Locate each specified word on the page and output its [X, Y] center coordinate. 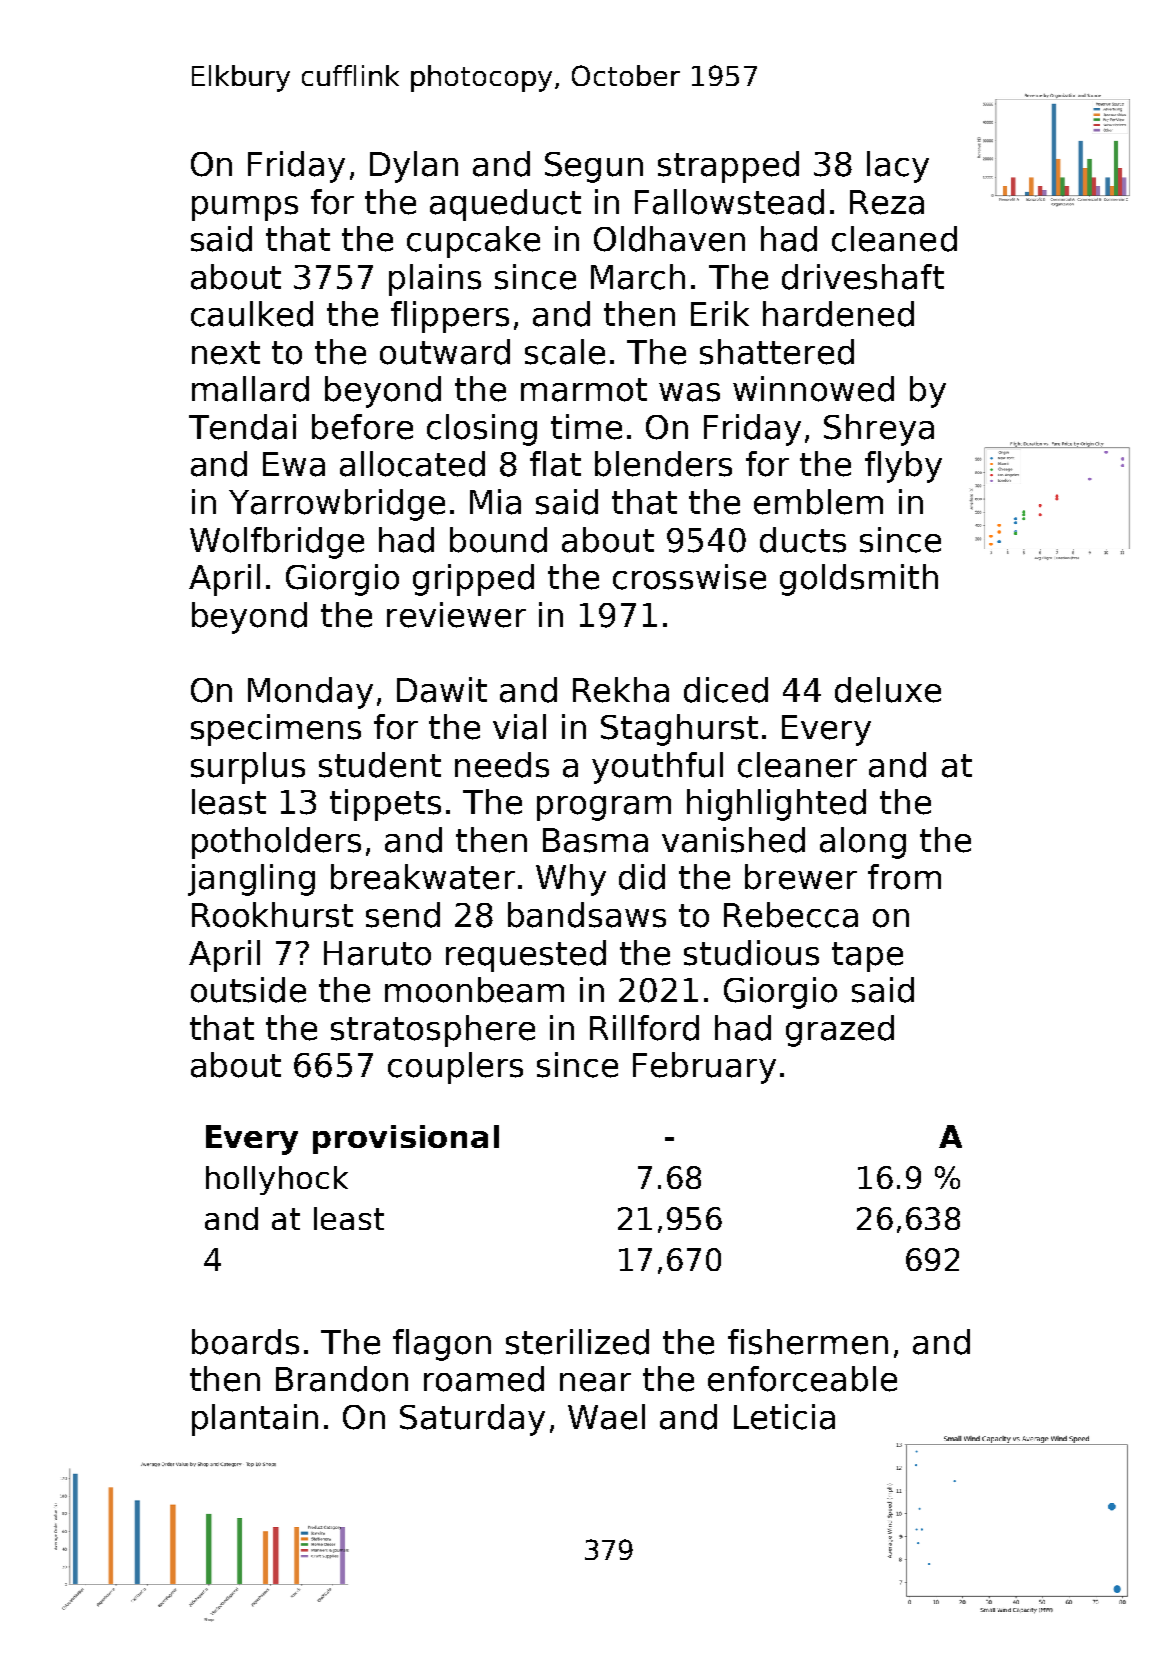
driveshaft [863, 277]
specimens [276, 730]
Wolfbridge [277, 543]
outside [248, 990]
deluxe [888, 690]
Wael [606, 1417]
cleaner [797, 765]
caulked [252, 314]
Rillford [644, 1028]
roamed [484, 1379]
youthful [657, 768]
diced [726, 690]
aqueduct [505, 205]
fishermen [808, 1342]
